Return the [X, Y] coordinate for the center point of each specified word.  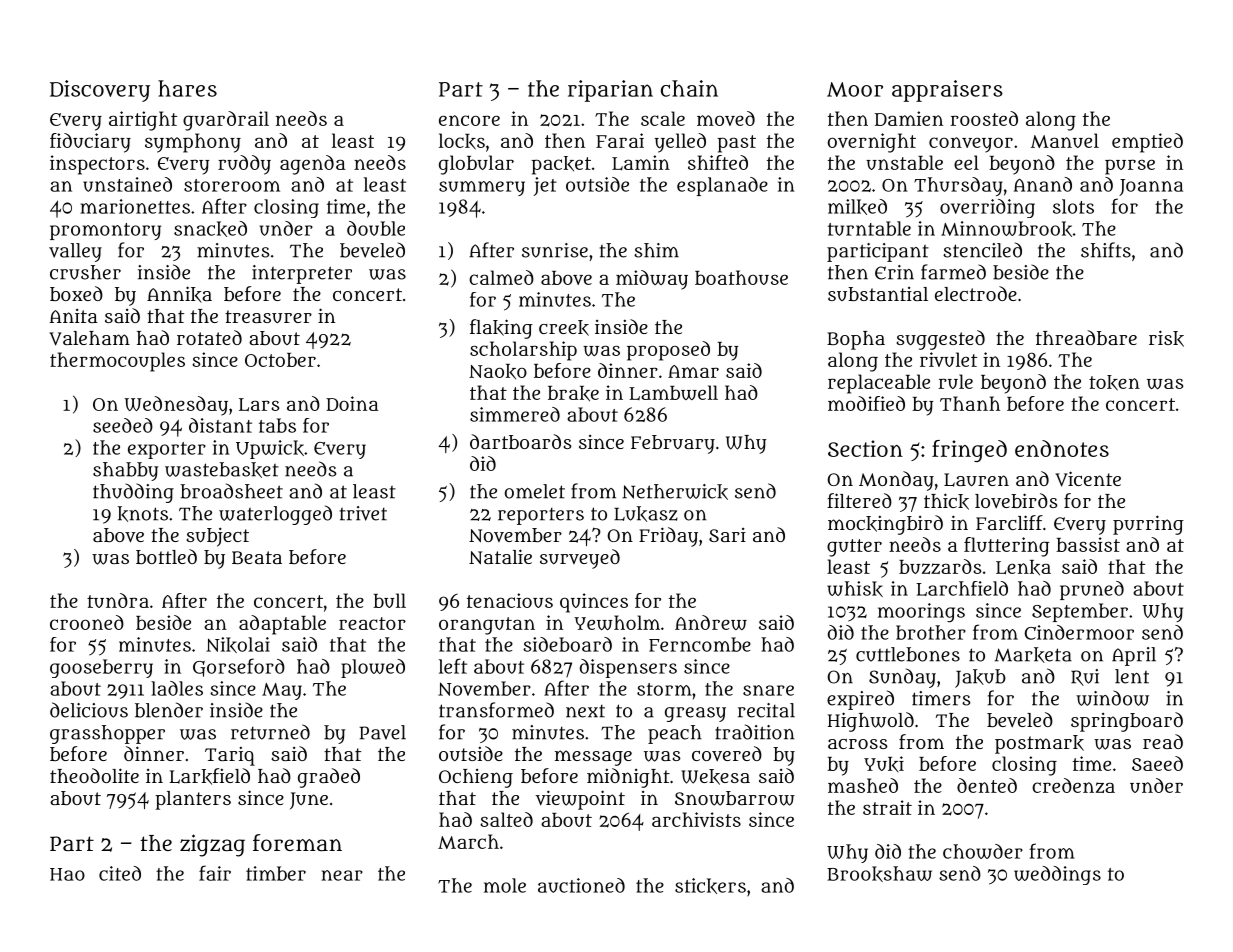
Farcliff [1009, 522]
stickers [710, 886]
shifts [1106, 250]
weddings [1057, 875]
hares [187, 88]
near [342, 875]
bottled [166, 556]
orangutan [487, 626]
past [736, 144]
